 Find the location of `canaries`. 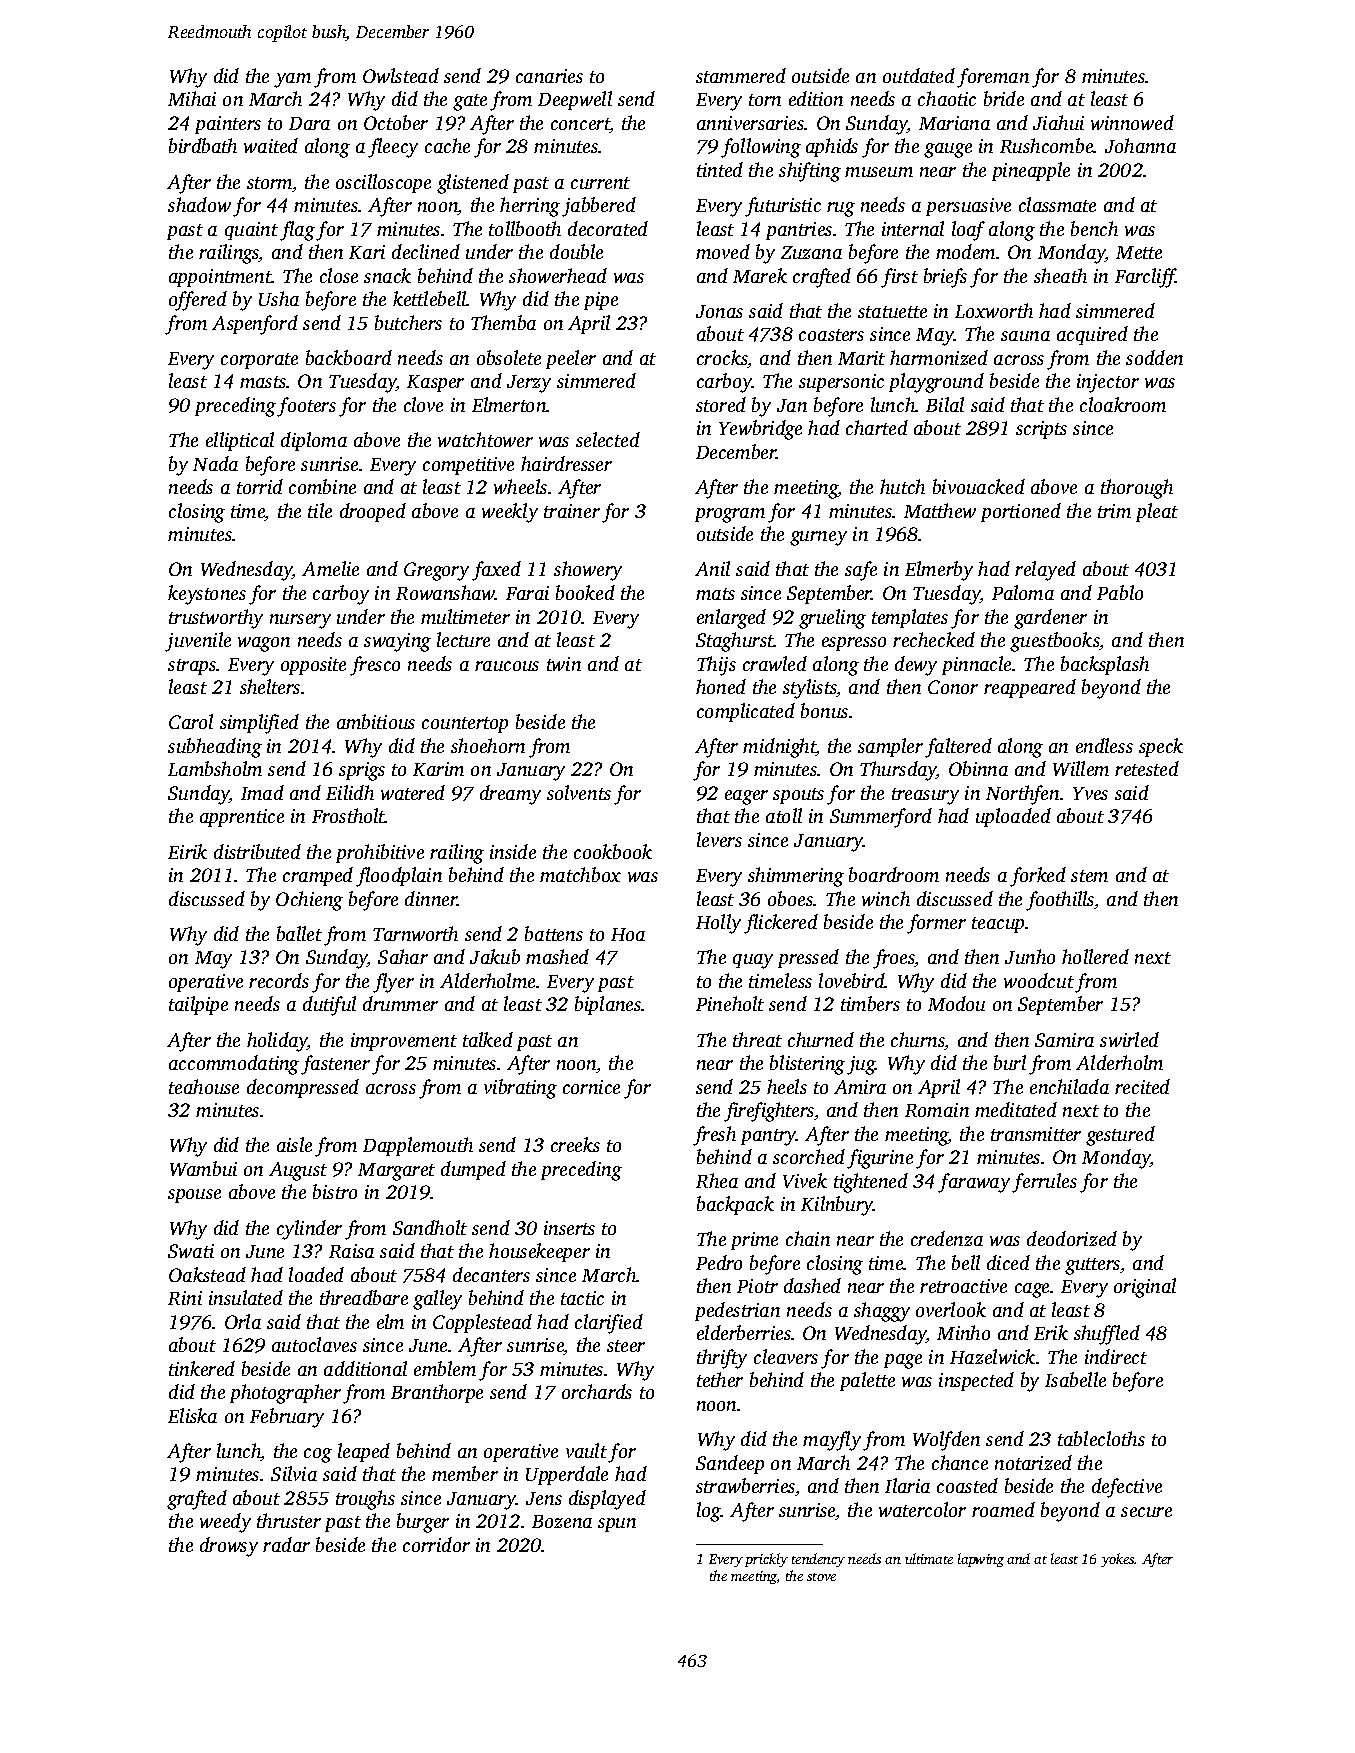

canaries is located at coordinates (549, 76).
